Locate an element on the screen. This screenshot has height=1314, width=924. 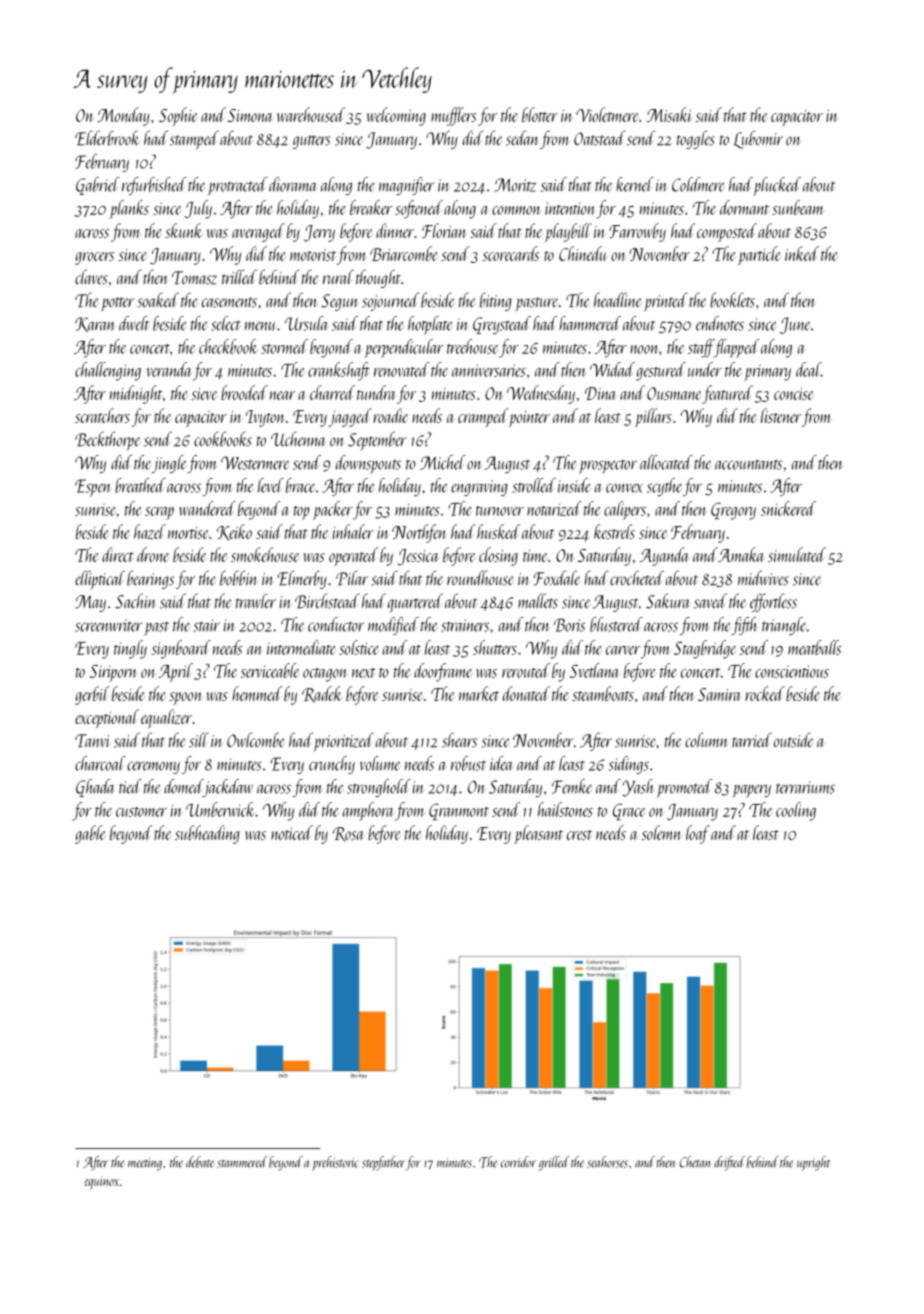
hotplate is located at coordinates (430, 325).
